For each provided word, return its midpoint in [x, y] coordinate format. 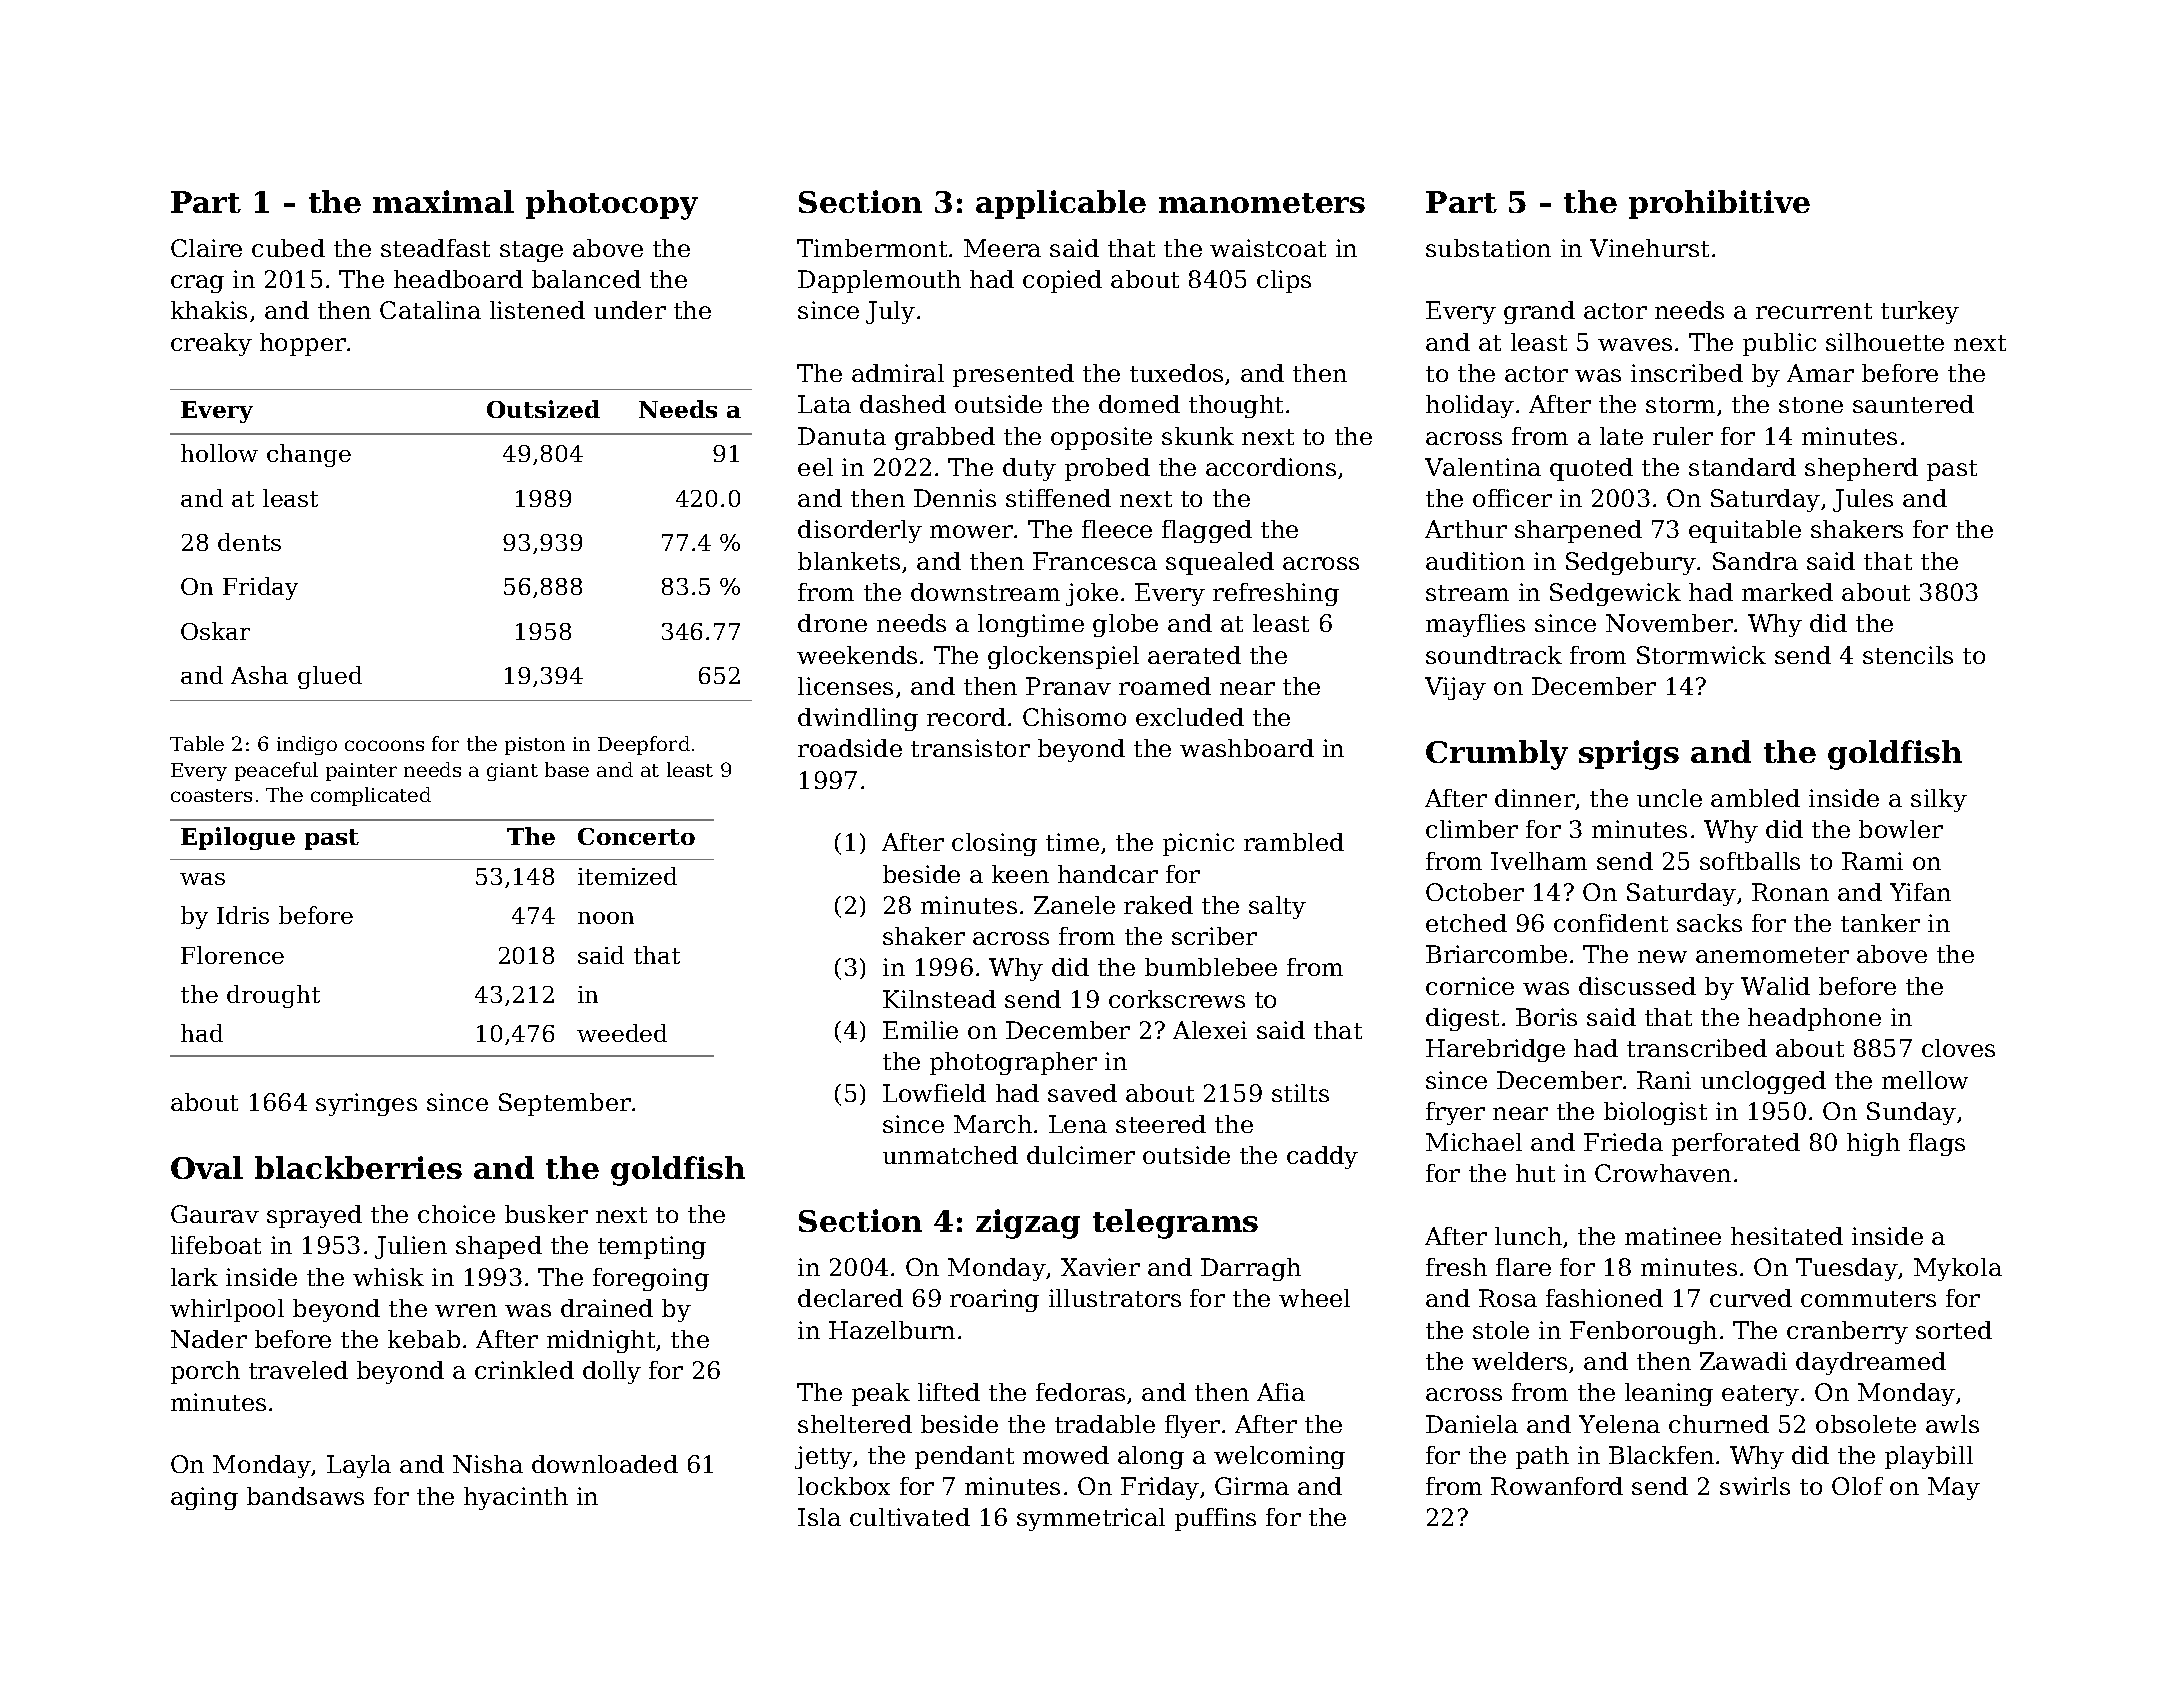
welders [1519, 1361]
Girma [1252, 1486]
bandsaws [305, 1496]
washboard [1247, 748]
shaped [499, 1247]
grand [1539, 312]
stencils [1908, 655]
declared [850, 1298]
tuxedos [1176, 373]
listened [537, 310]
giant [512, 772]
